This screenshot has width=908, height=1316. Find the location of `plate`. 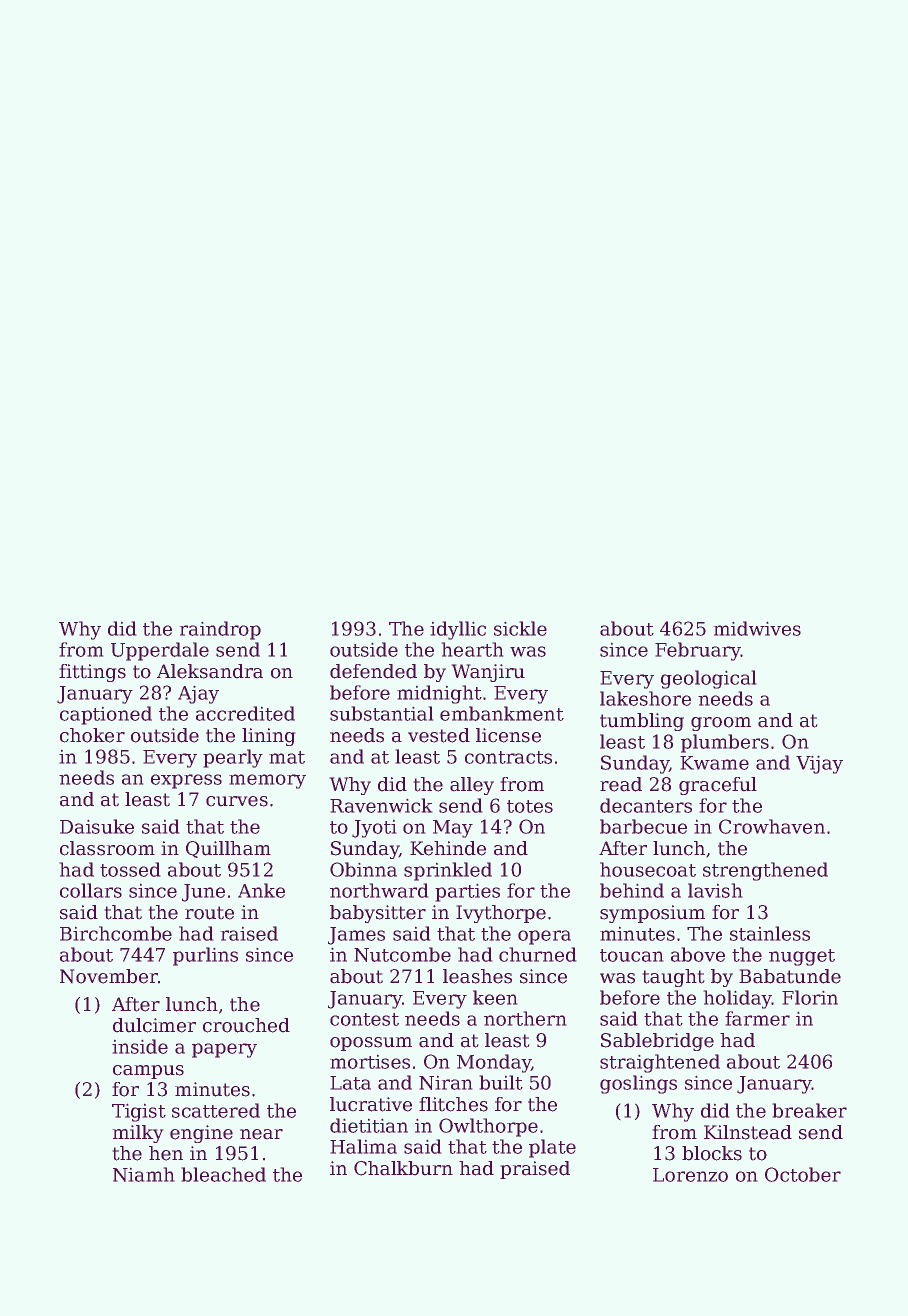

plate is located at coordinates (552, 1148).
